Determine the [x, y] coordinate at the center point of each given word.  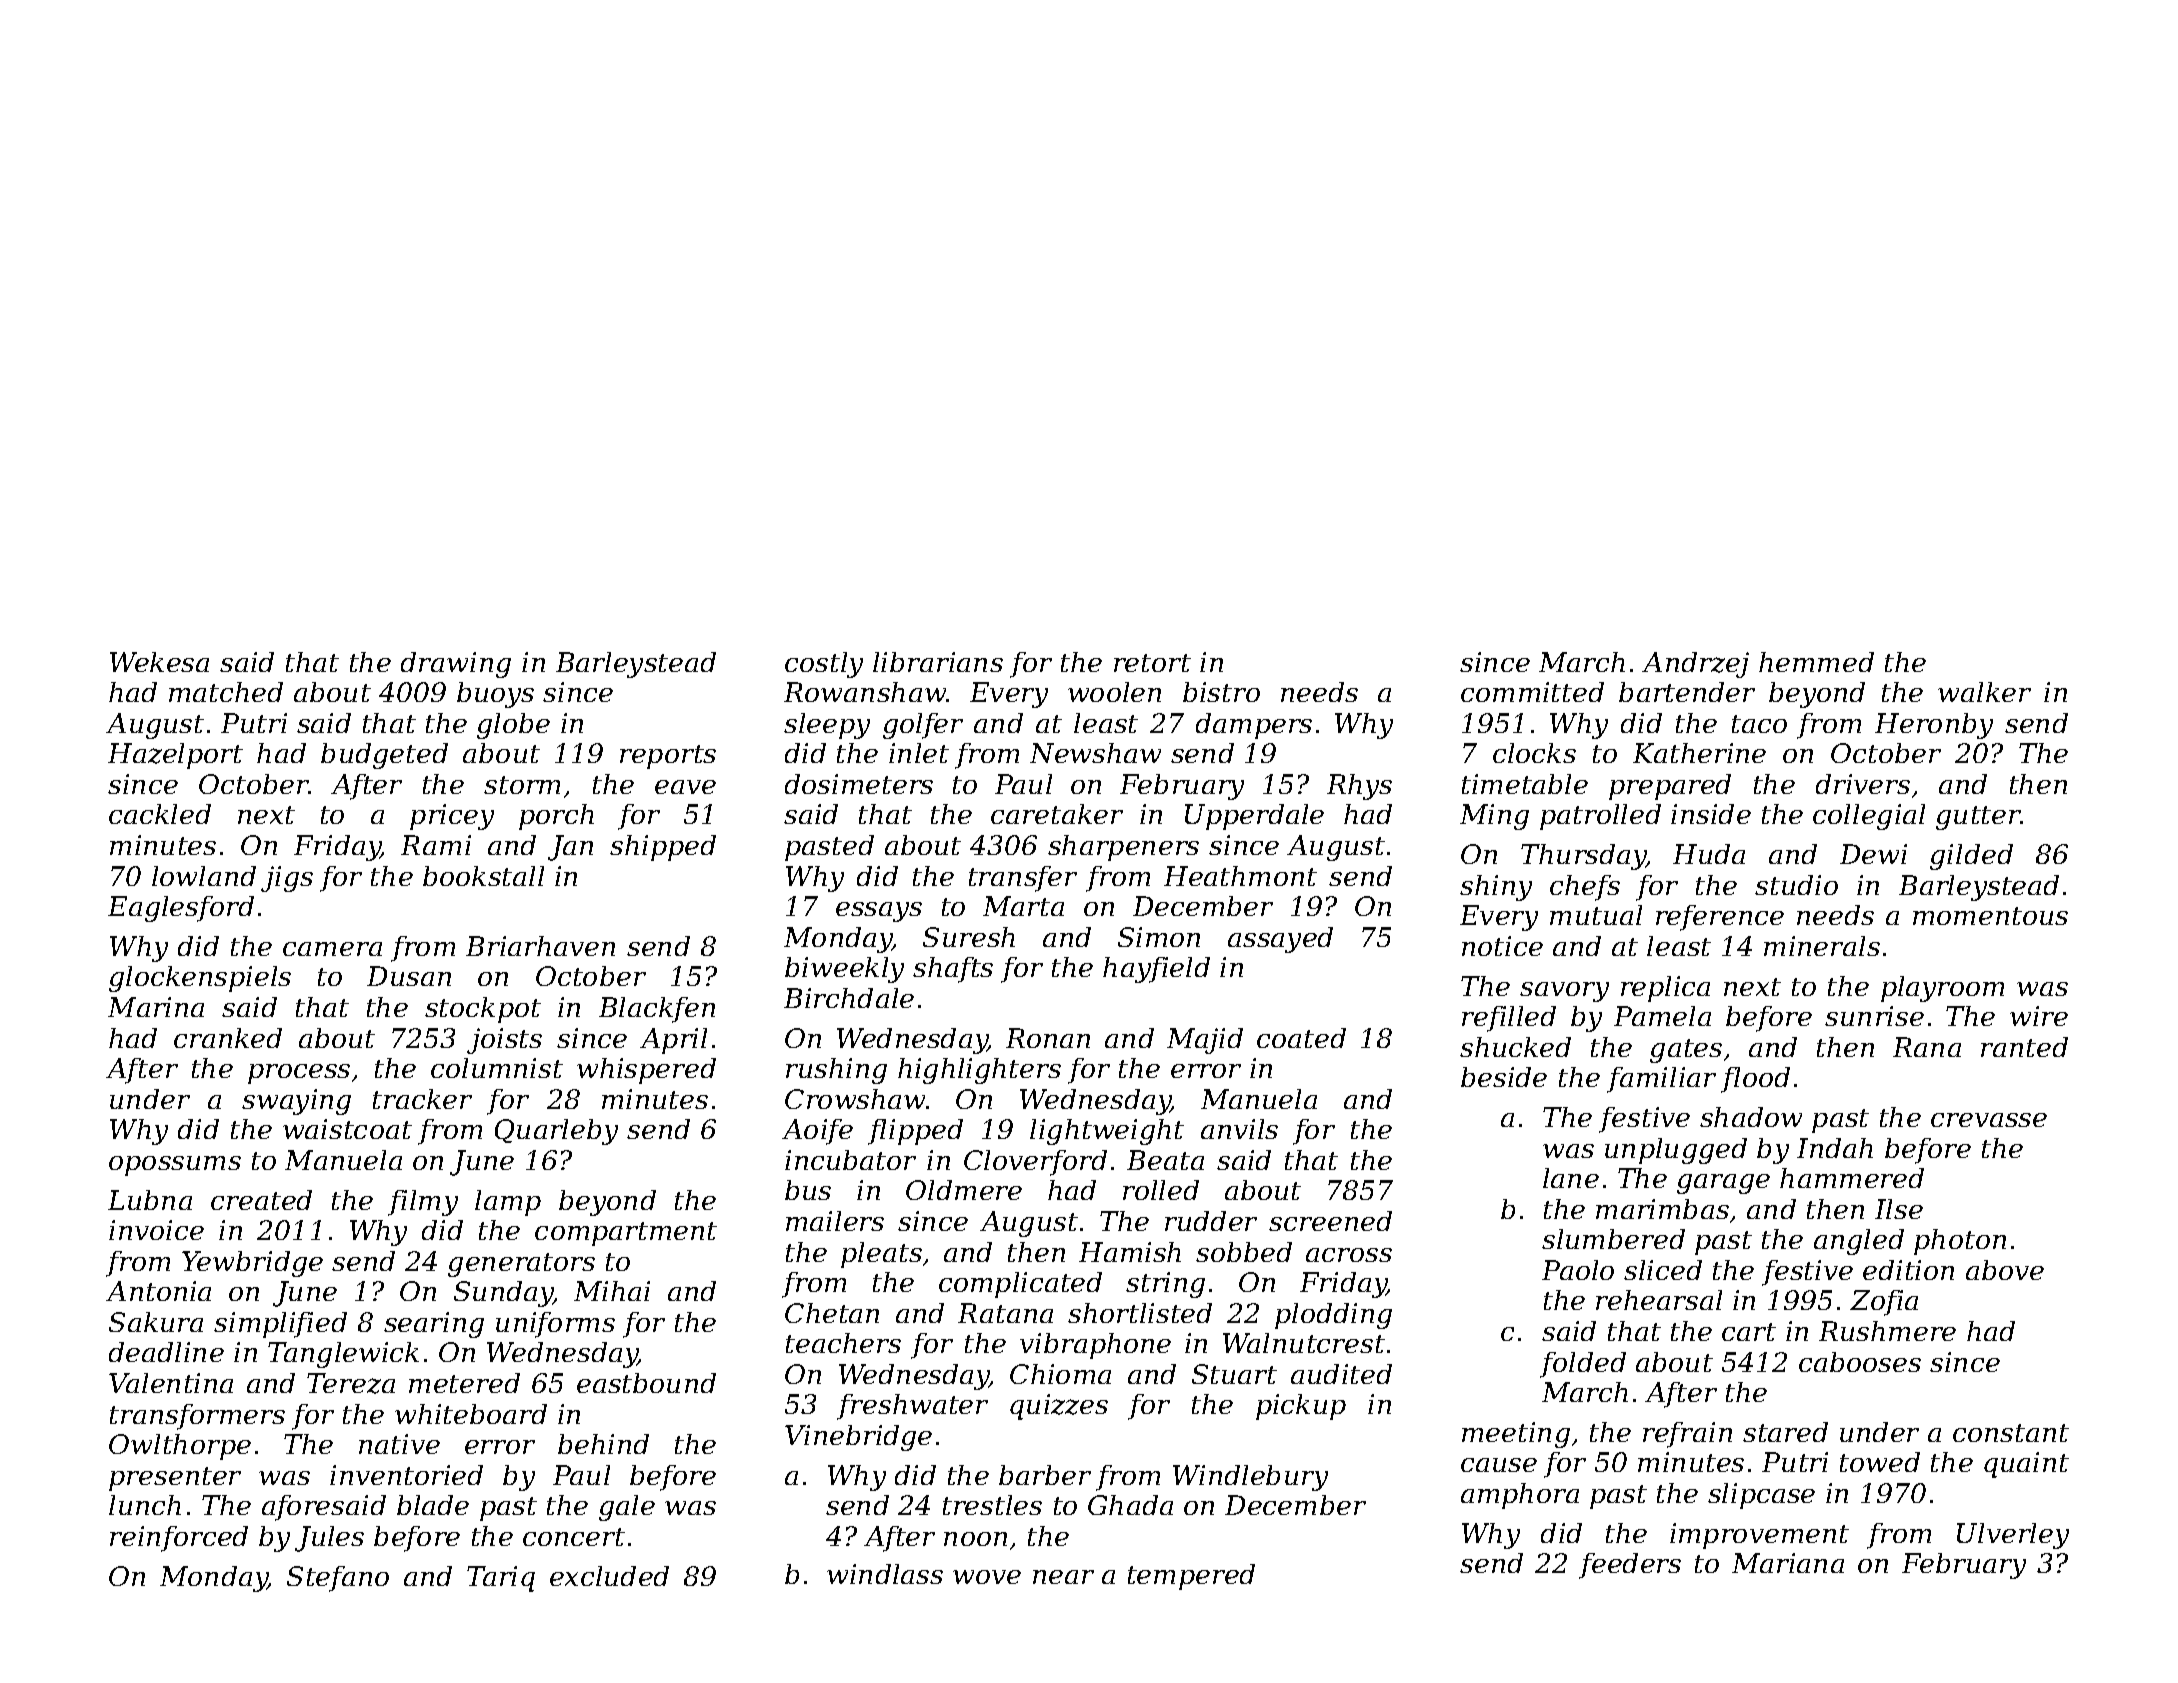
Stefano [338, 1579]
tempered [1191, 1577]
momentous [1990, 916]
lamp [508, 1203]
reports [668, 757]
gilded [1971, 857]
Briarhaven [540, 946]
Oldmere [964, 1190]
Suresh [969, 937]
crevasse [1989, 1120]
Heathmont [1240, 876]
